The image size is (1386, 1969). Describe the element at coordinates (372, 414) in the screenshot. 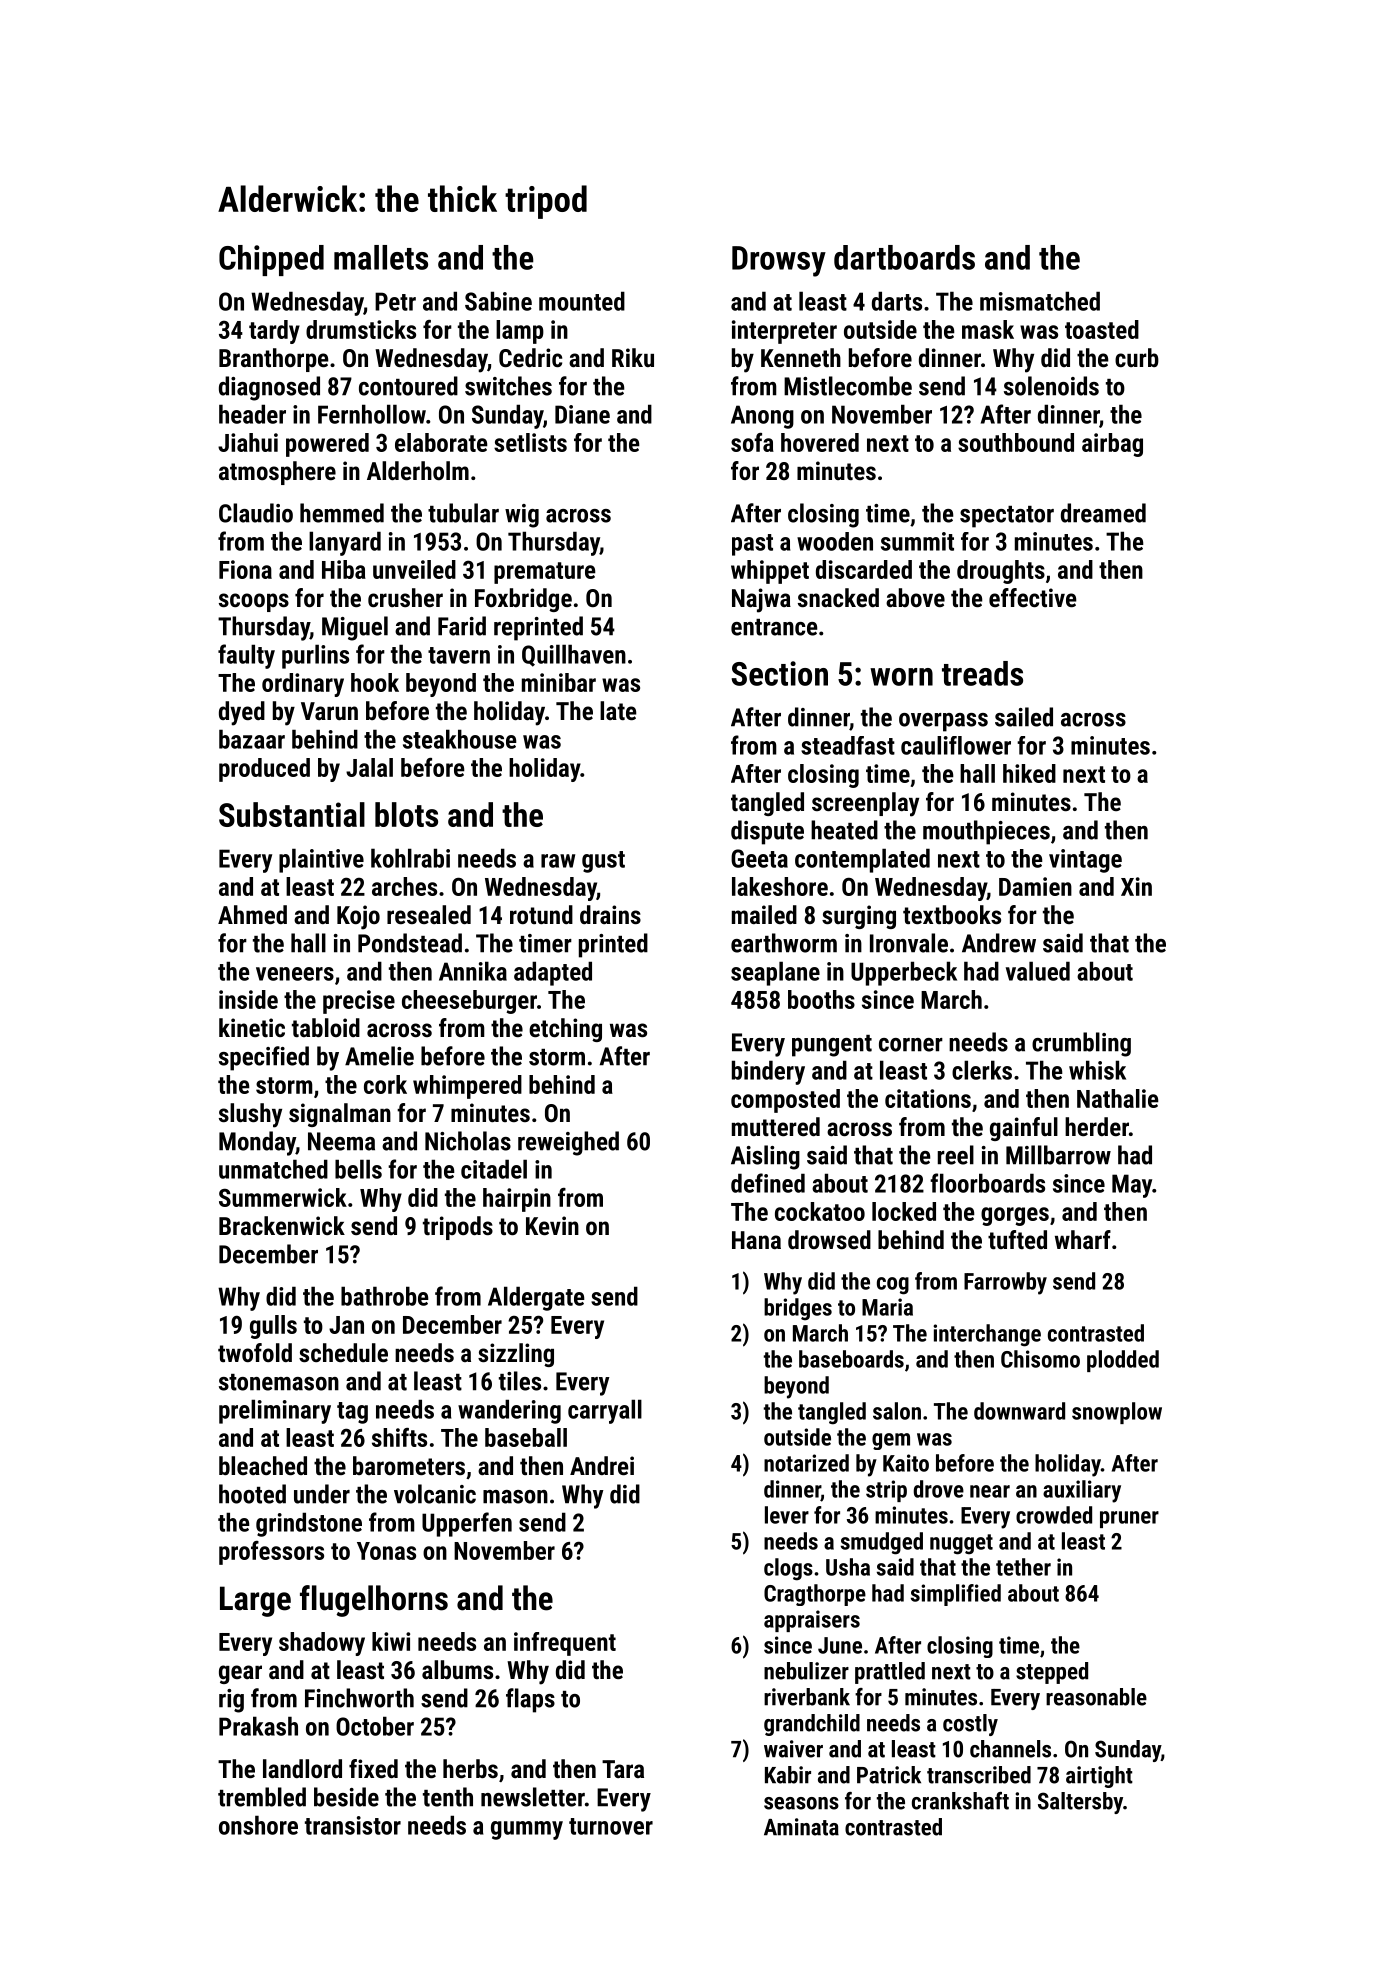

I see `Fernhollow` at that location.
